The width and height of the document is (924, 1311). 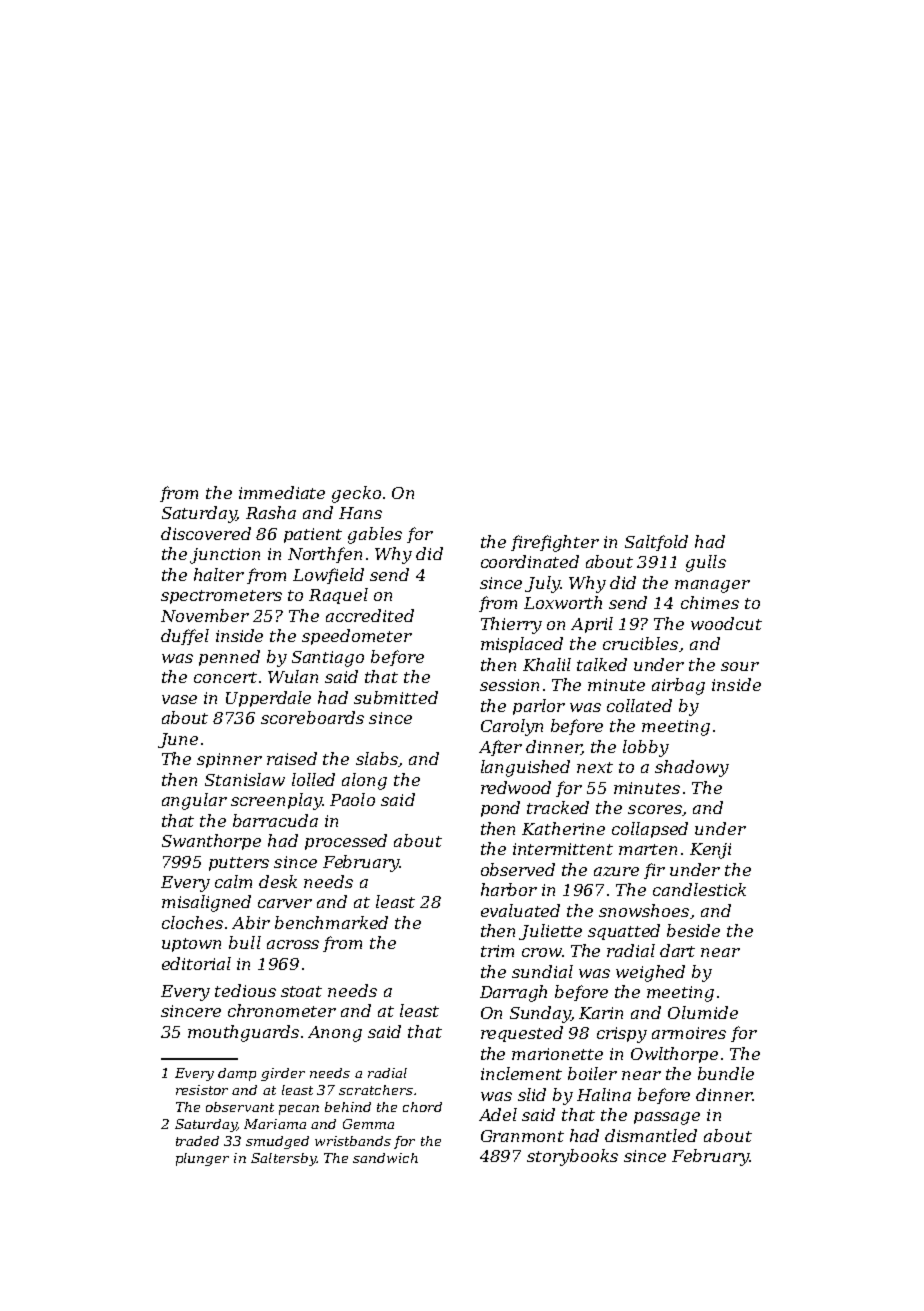 What do you see at coordinates (368, 1124) in the document?
I see `Gemma` at bounding box center [368, 1124].
